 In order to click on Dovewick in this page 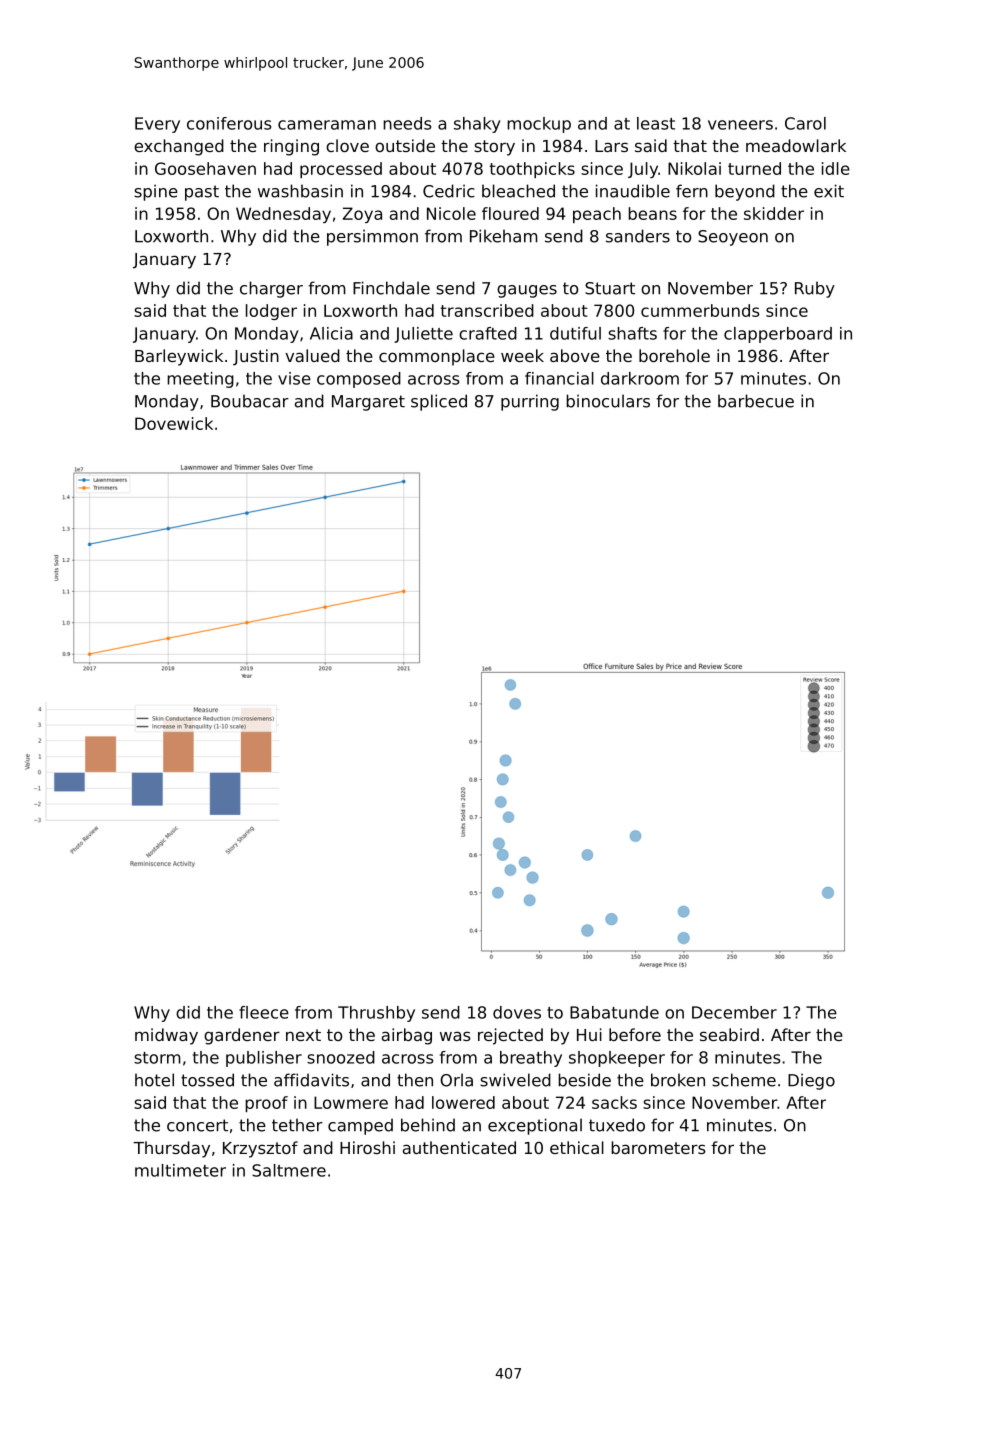, I will do `click(174, 423)`.
